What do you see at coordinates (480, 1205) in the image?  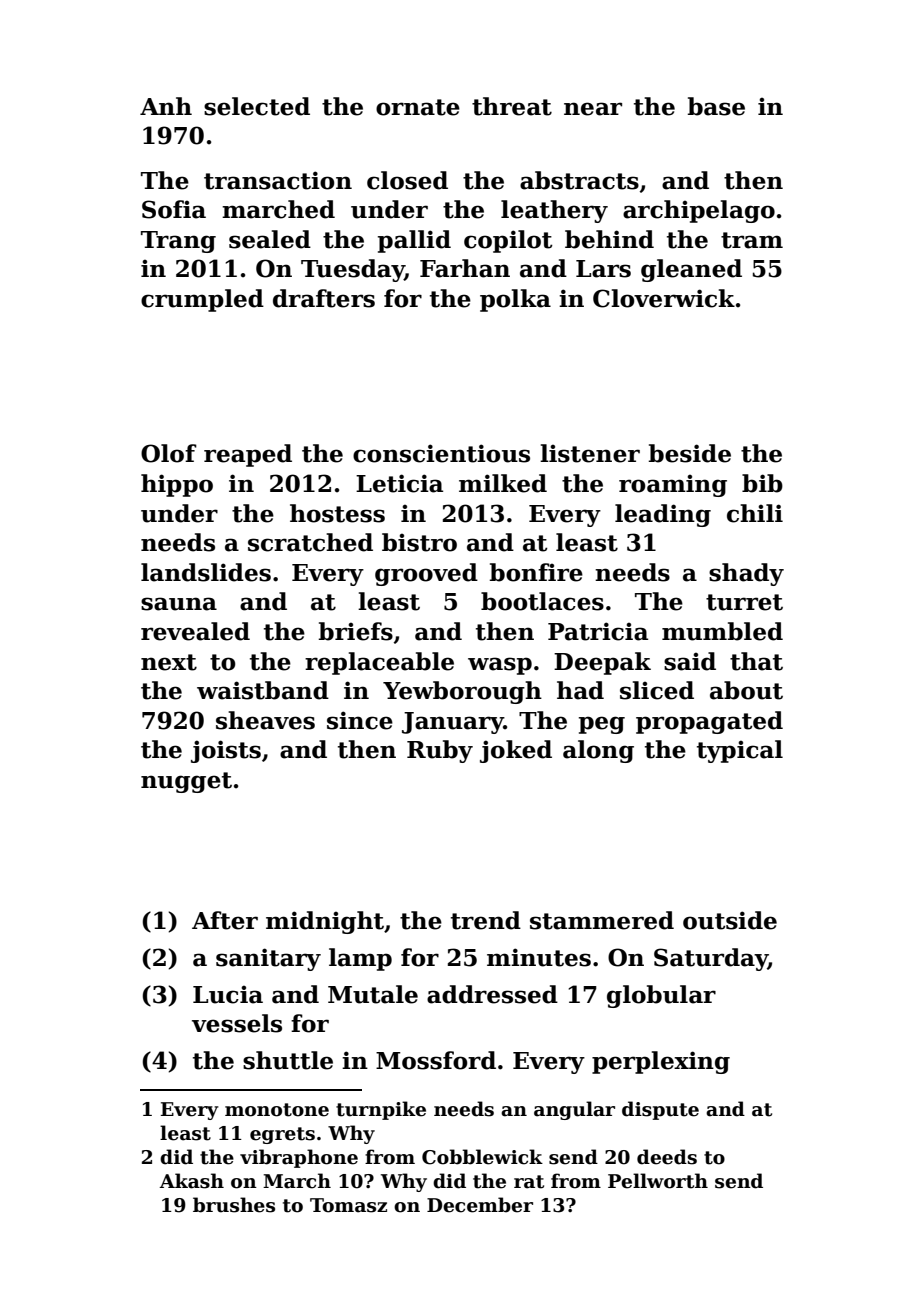 I see `December` at bounding box center [480, 1205].
